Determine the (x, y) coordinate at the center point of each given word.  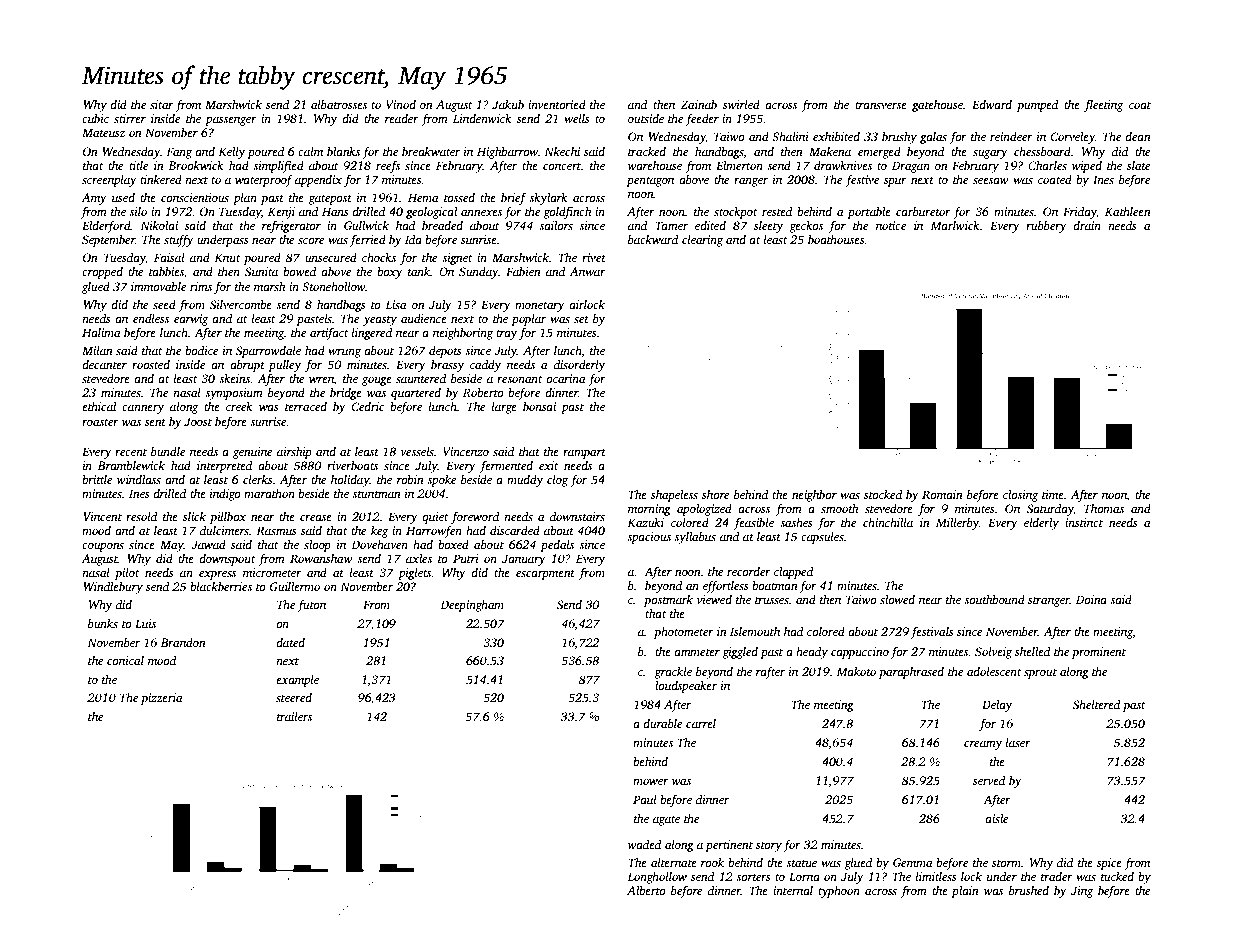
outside (646, 118)
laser (1018, 742)
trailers (294, 716)
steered (294, 697)
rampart (584, 454)
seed (164, 304)
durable (662, 723)
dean (1138, 136)
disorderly (579, 366)
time (1053, 494)
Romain (942, 494)
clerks (258, 479)
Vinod (401, 104)
